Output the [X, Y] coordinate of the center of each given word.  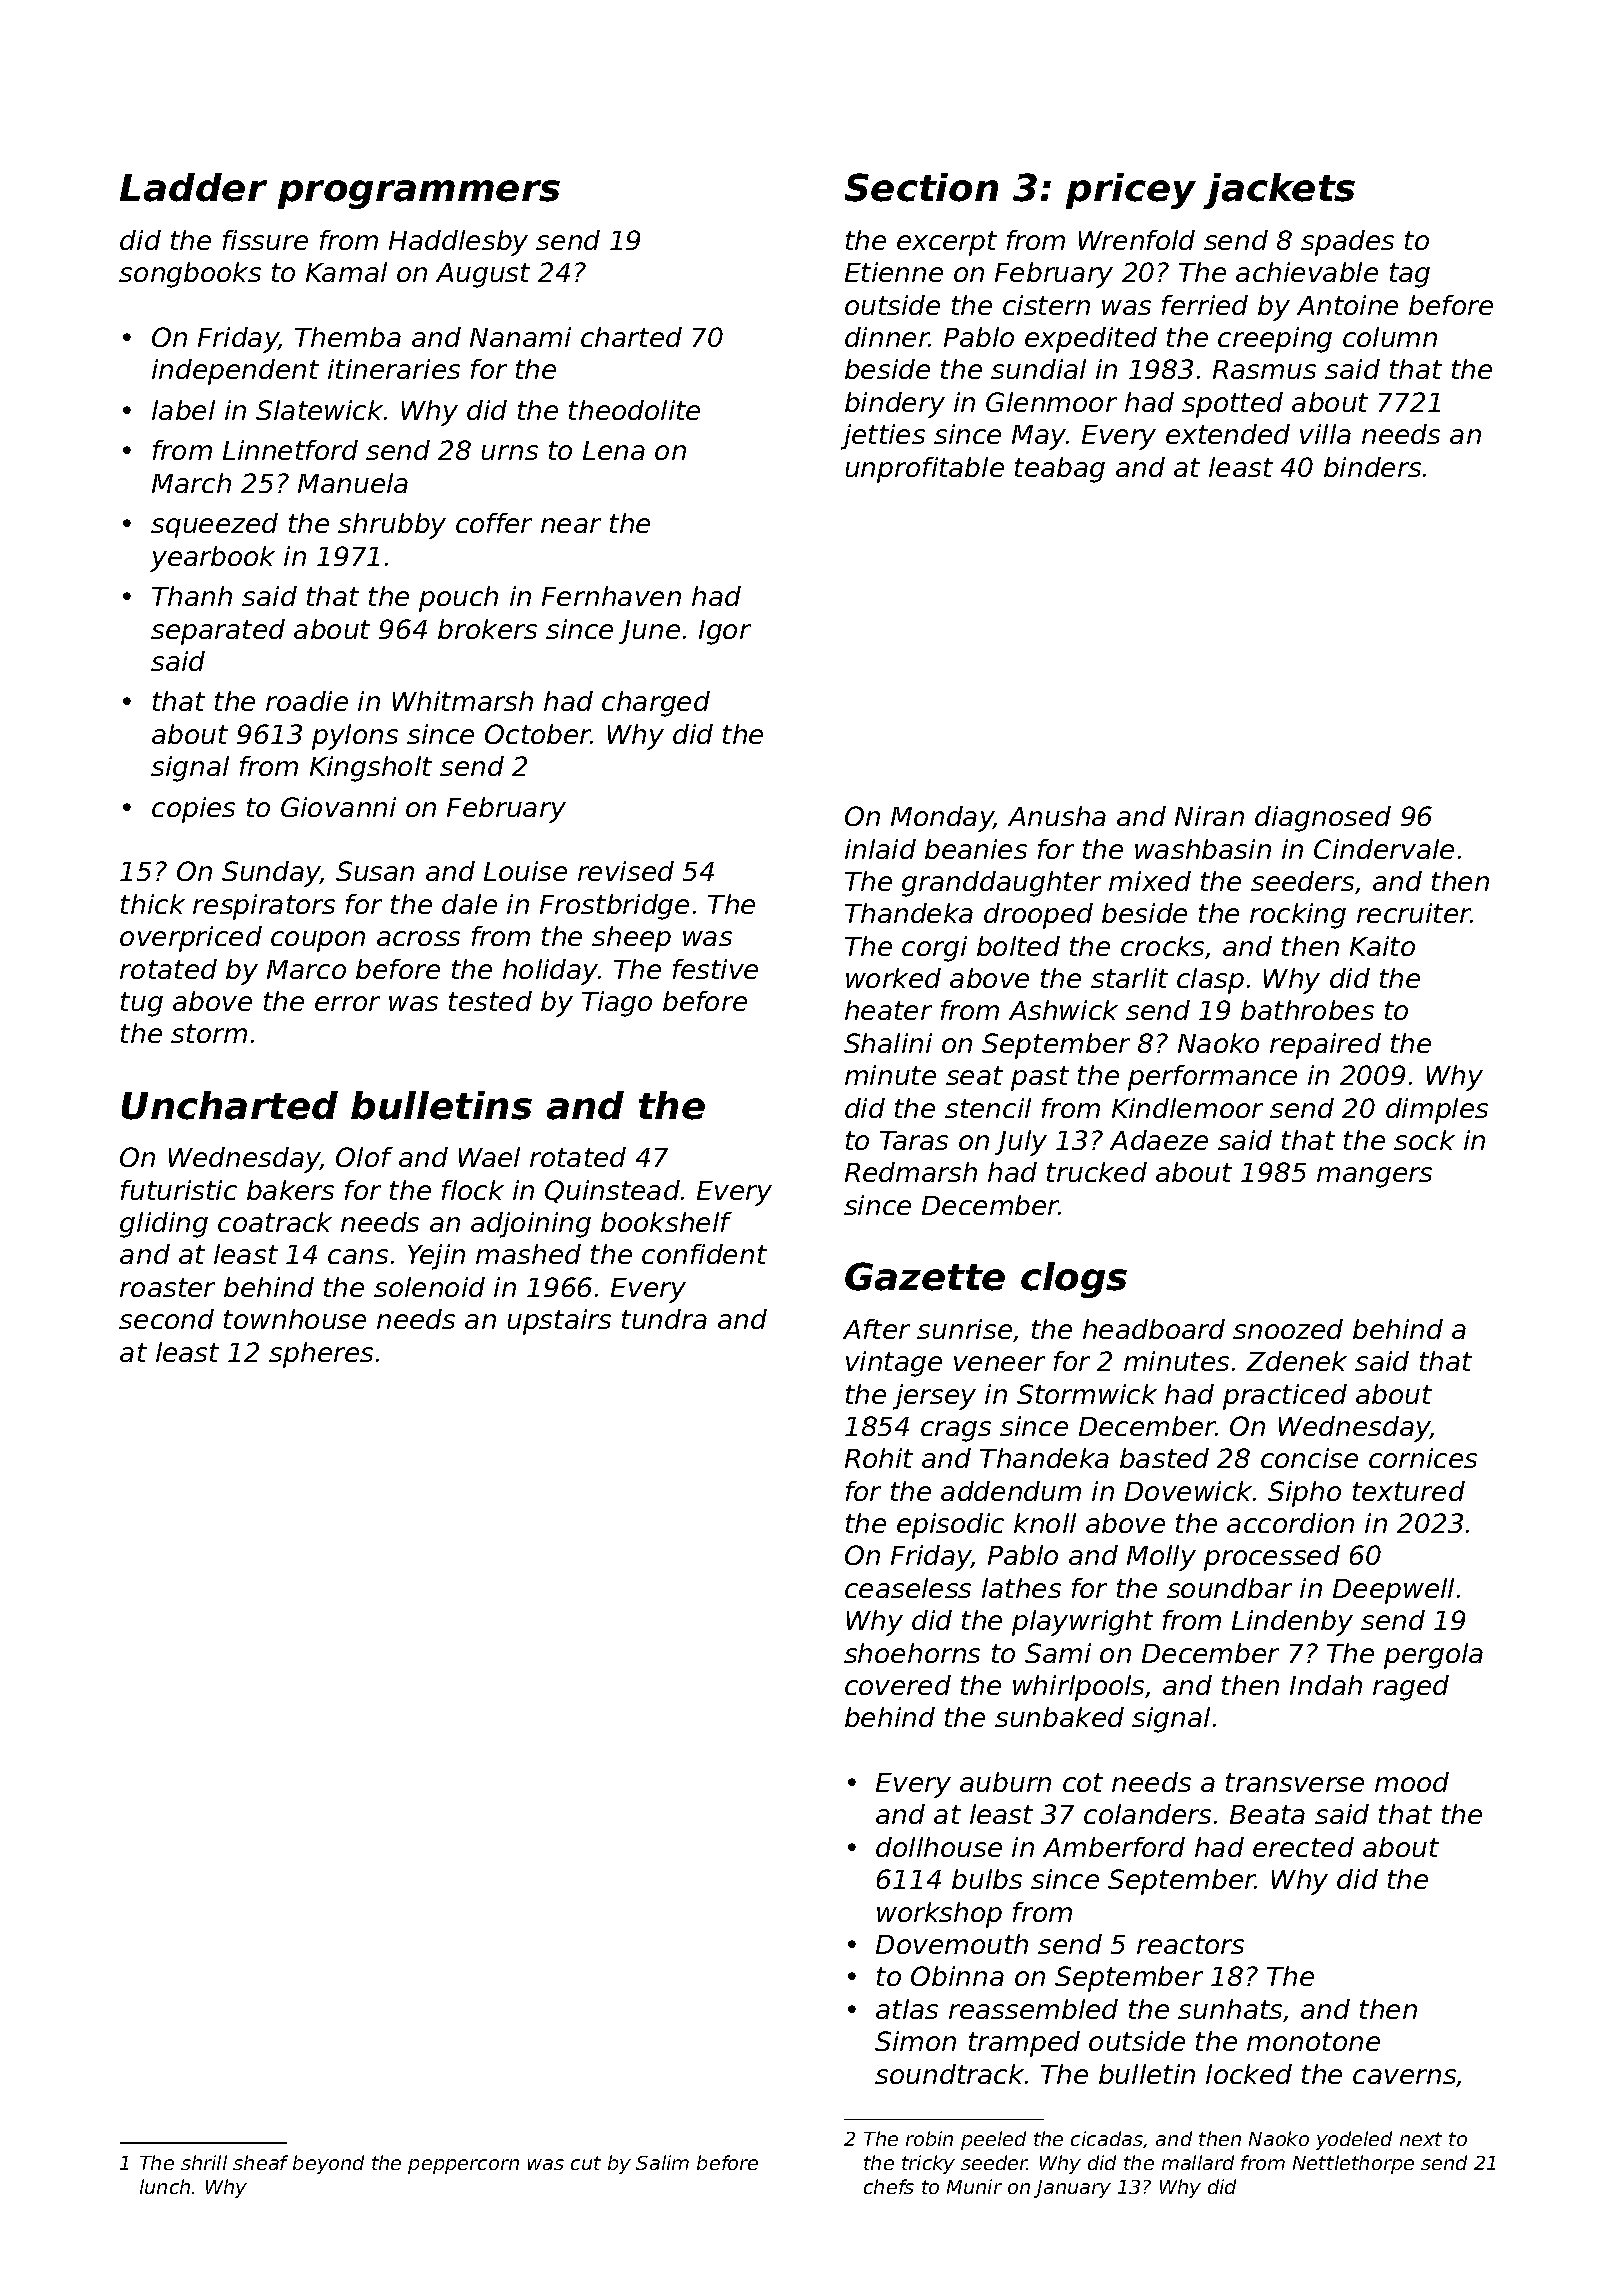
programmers [419, 194]
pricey [1131, 191]
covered [898, 1685]
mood [1412, 1782]
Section [921, 187]
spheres [321, 1355]
